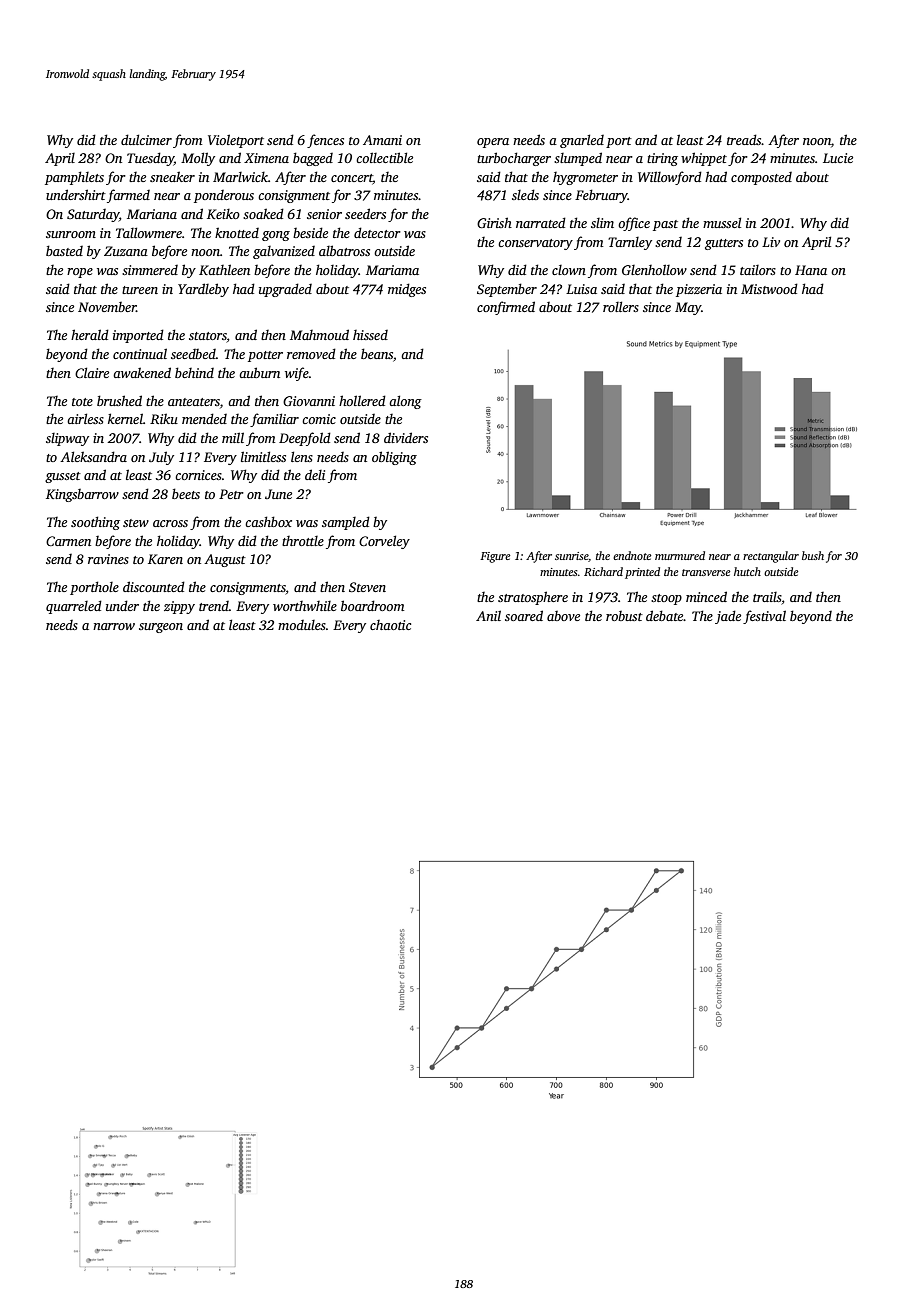 This screenshot has width=908, height=1316. Describe the element at coordinates (198, 475) in the screenshot. I see `cornices` at that location.
